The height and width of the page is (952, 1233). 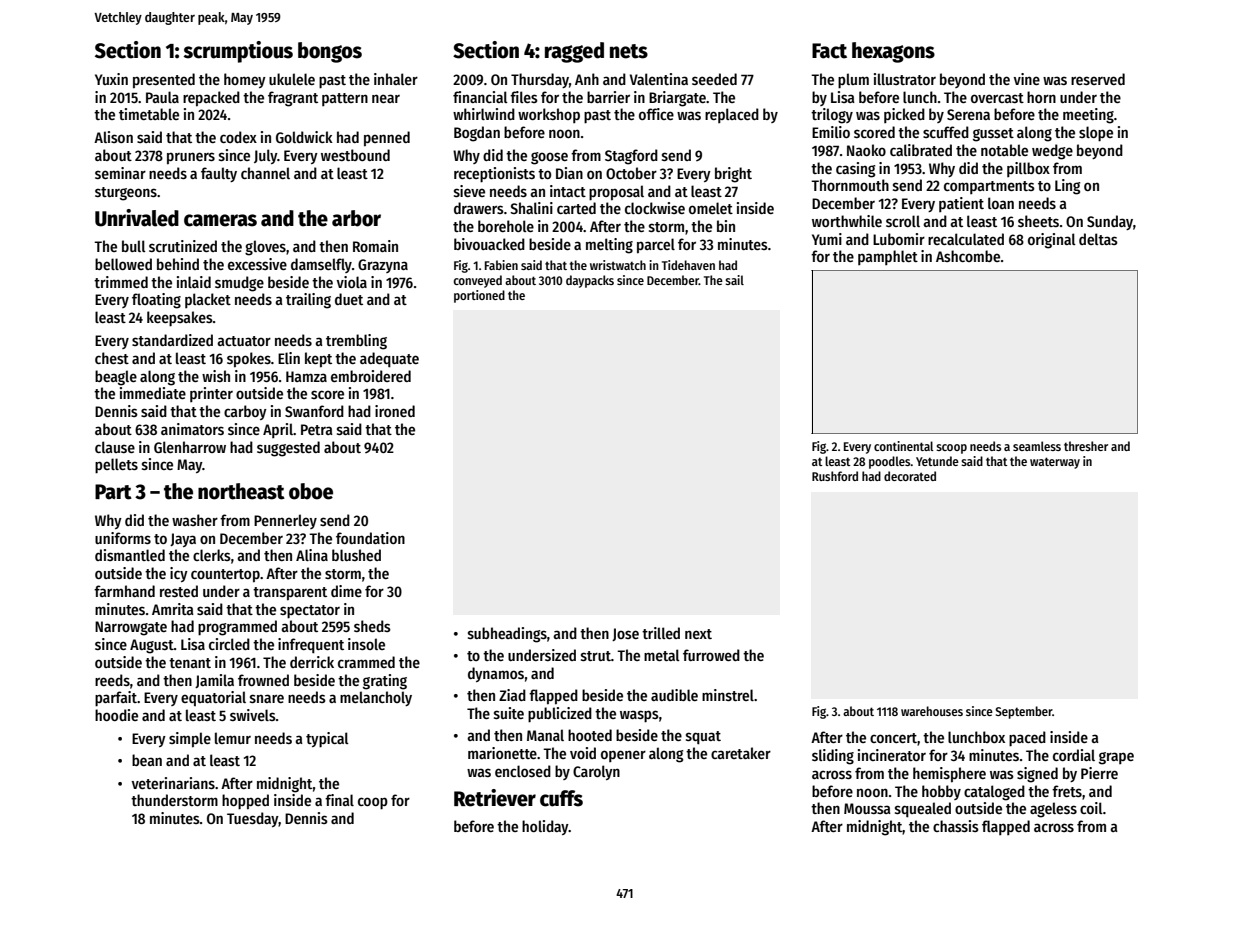 What do you see at coordinates (253, 819) in the page?
I see `Tuesday` at bounding box center [253, 819].
